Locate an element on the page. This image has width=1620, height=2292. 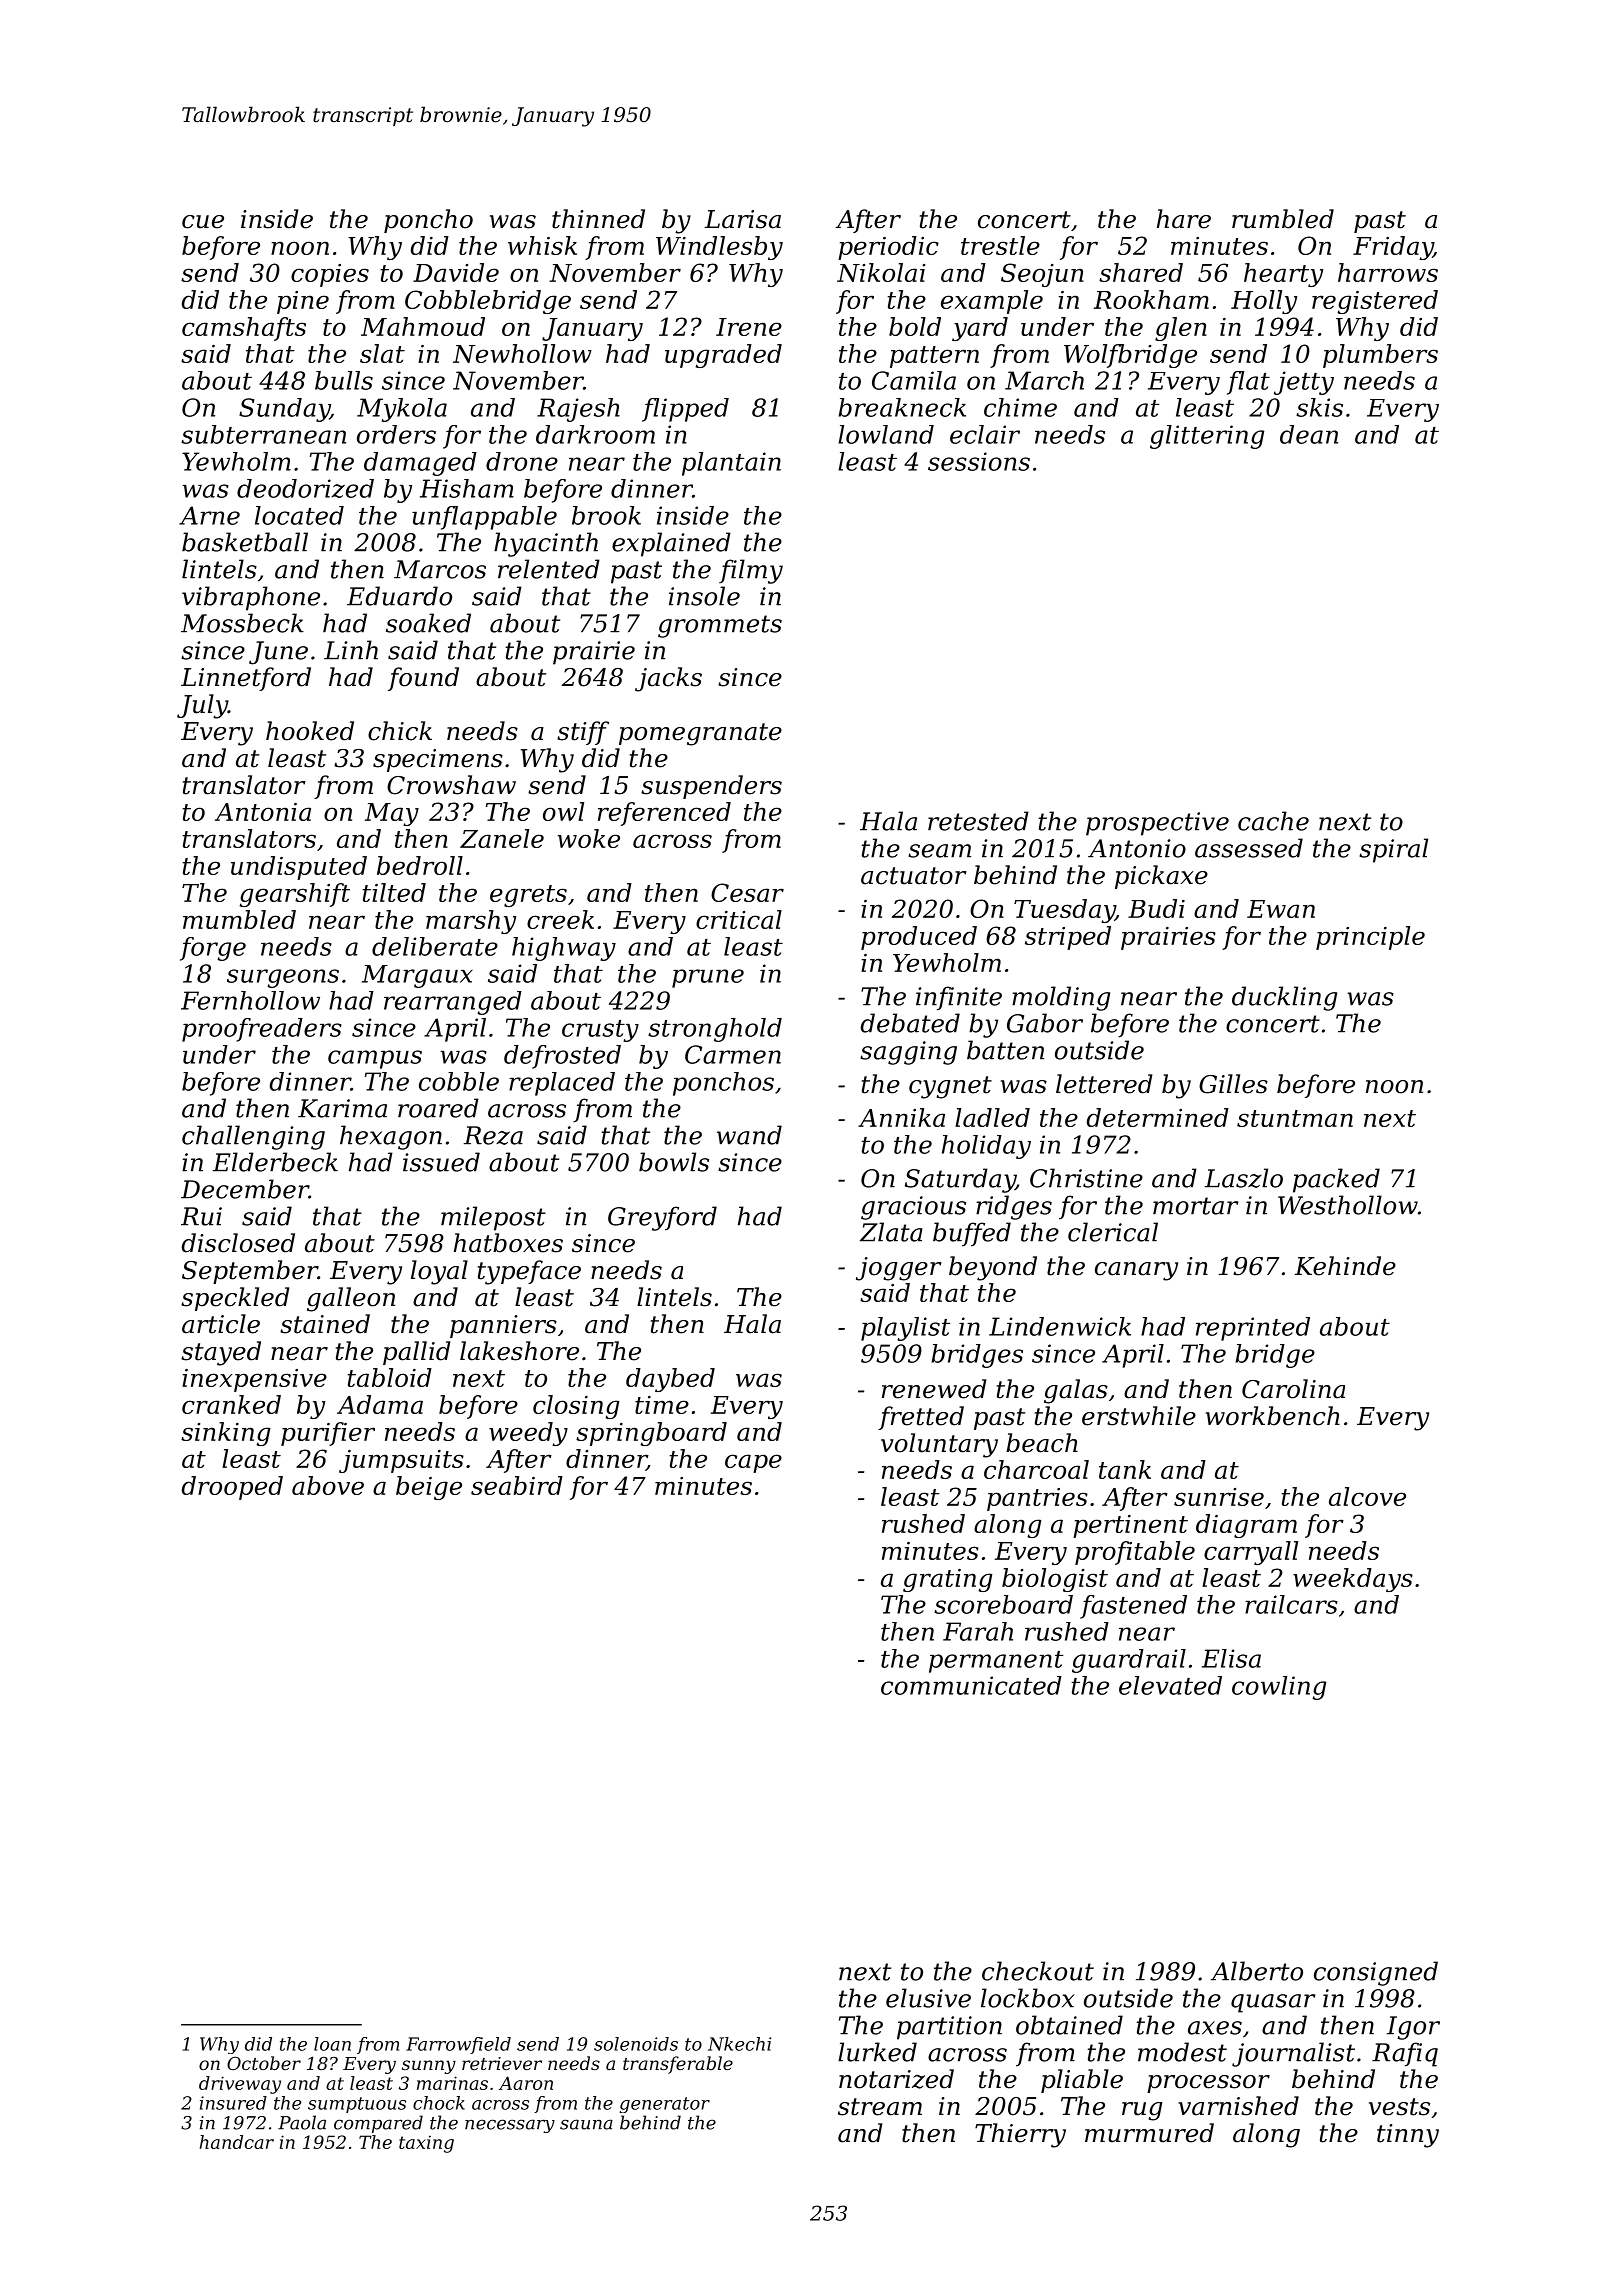
sessions is located at coordinates (979, 461).
